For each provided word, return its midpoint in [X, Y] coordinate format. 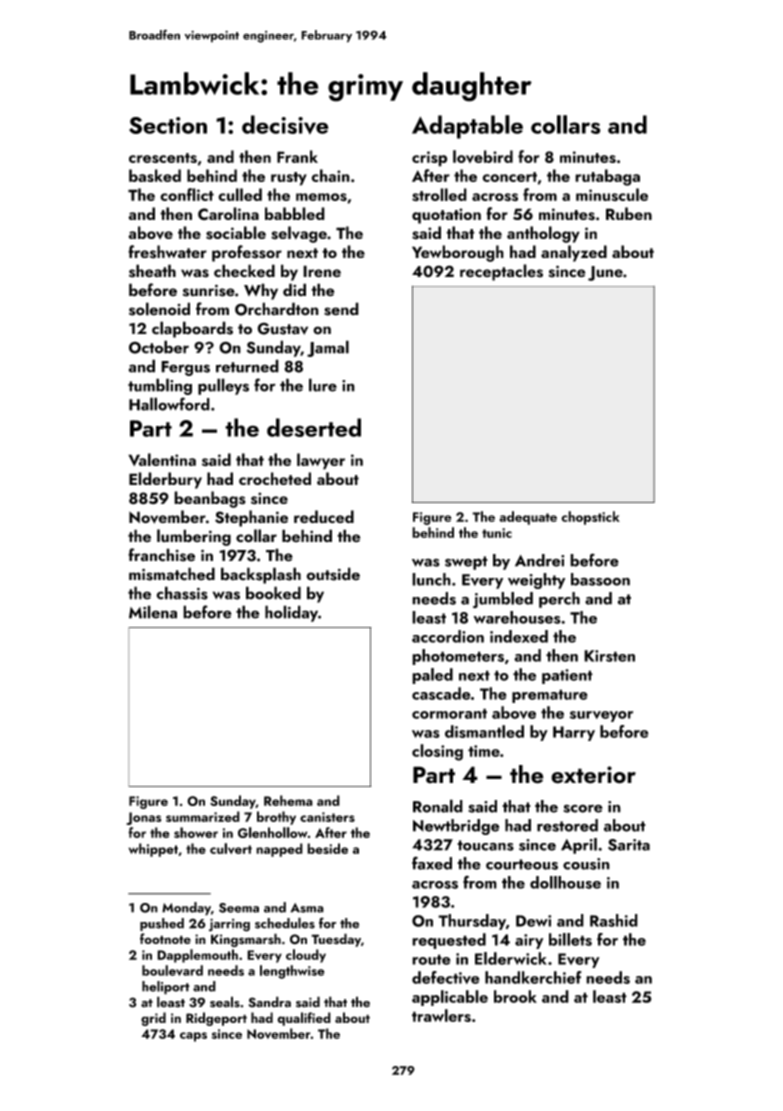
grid [153, 1019]
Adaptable [467, 127]
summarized [203, 816]
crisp [429, 159]
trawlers [441, 1015]
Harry [574, 733]
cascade [441, 693]
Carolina [228, 214]
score [583, 808]
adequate [528, 518]
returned [247, 366]
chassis [182, 593]
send [341, 309]
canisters [327, 817]
